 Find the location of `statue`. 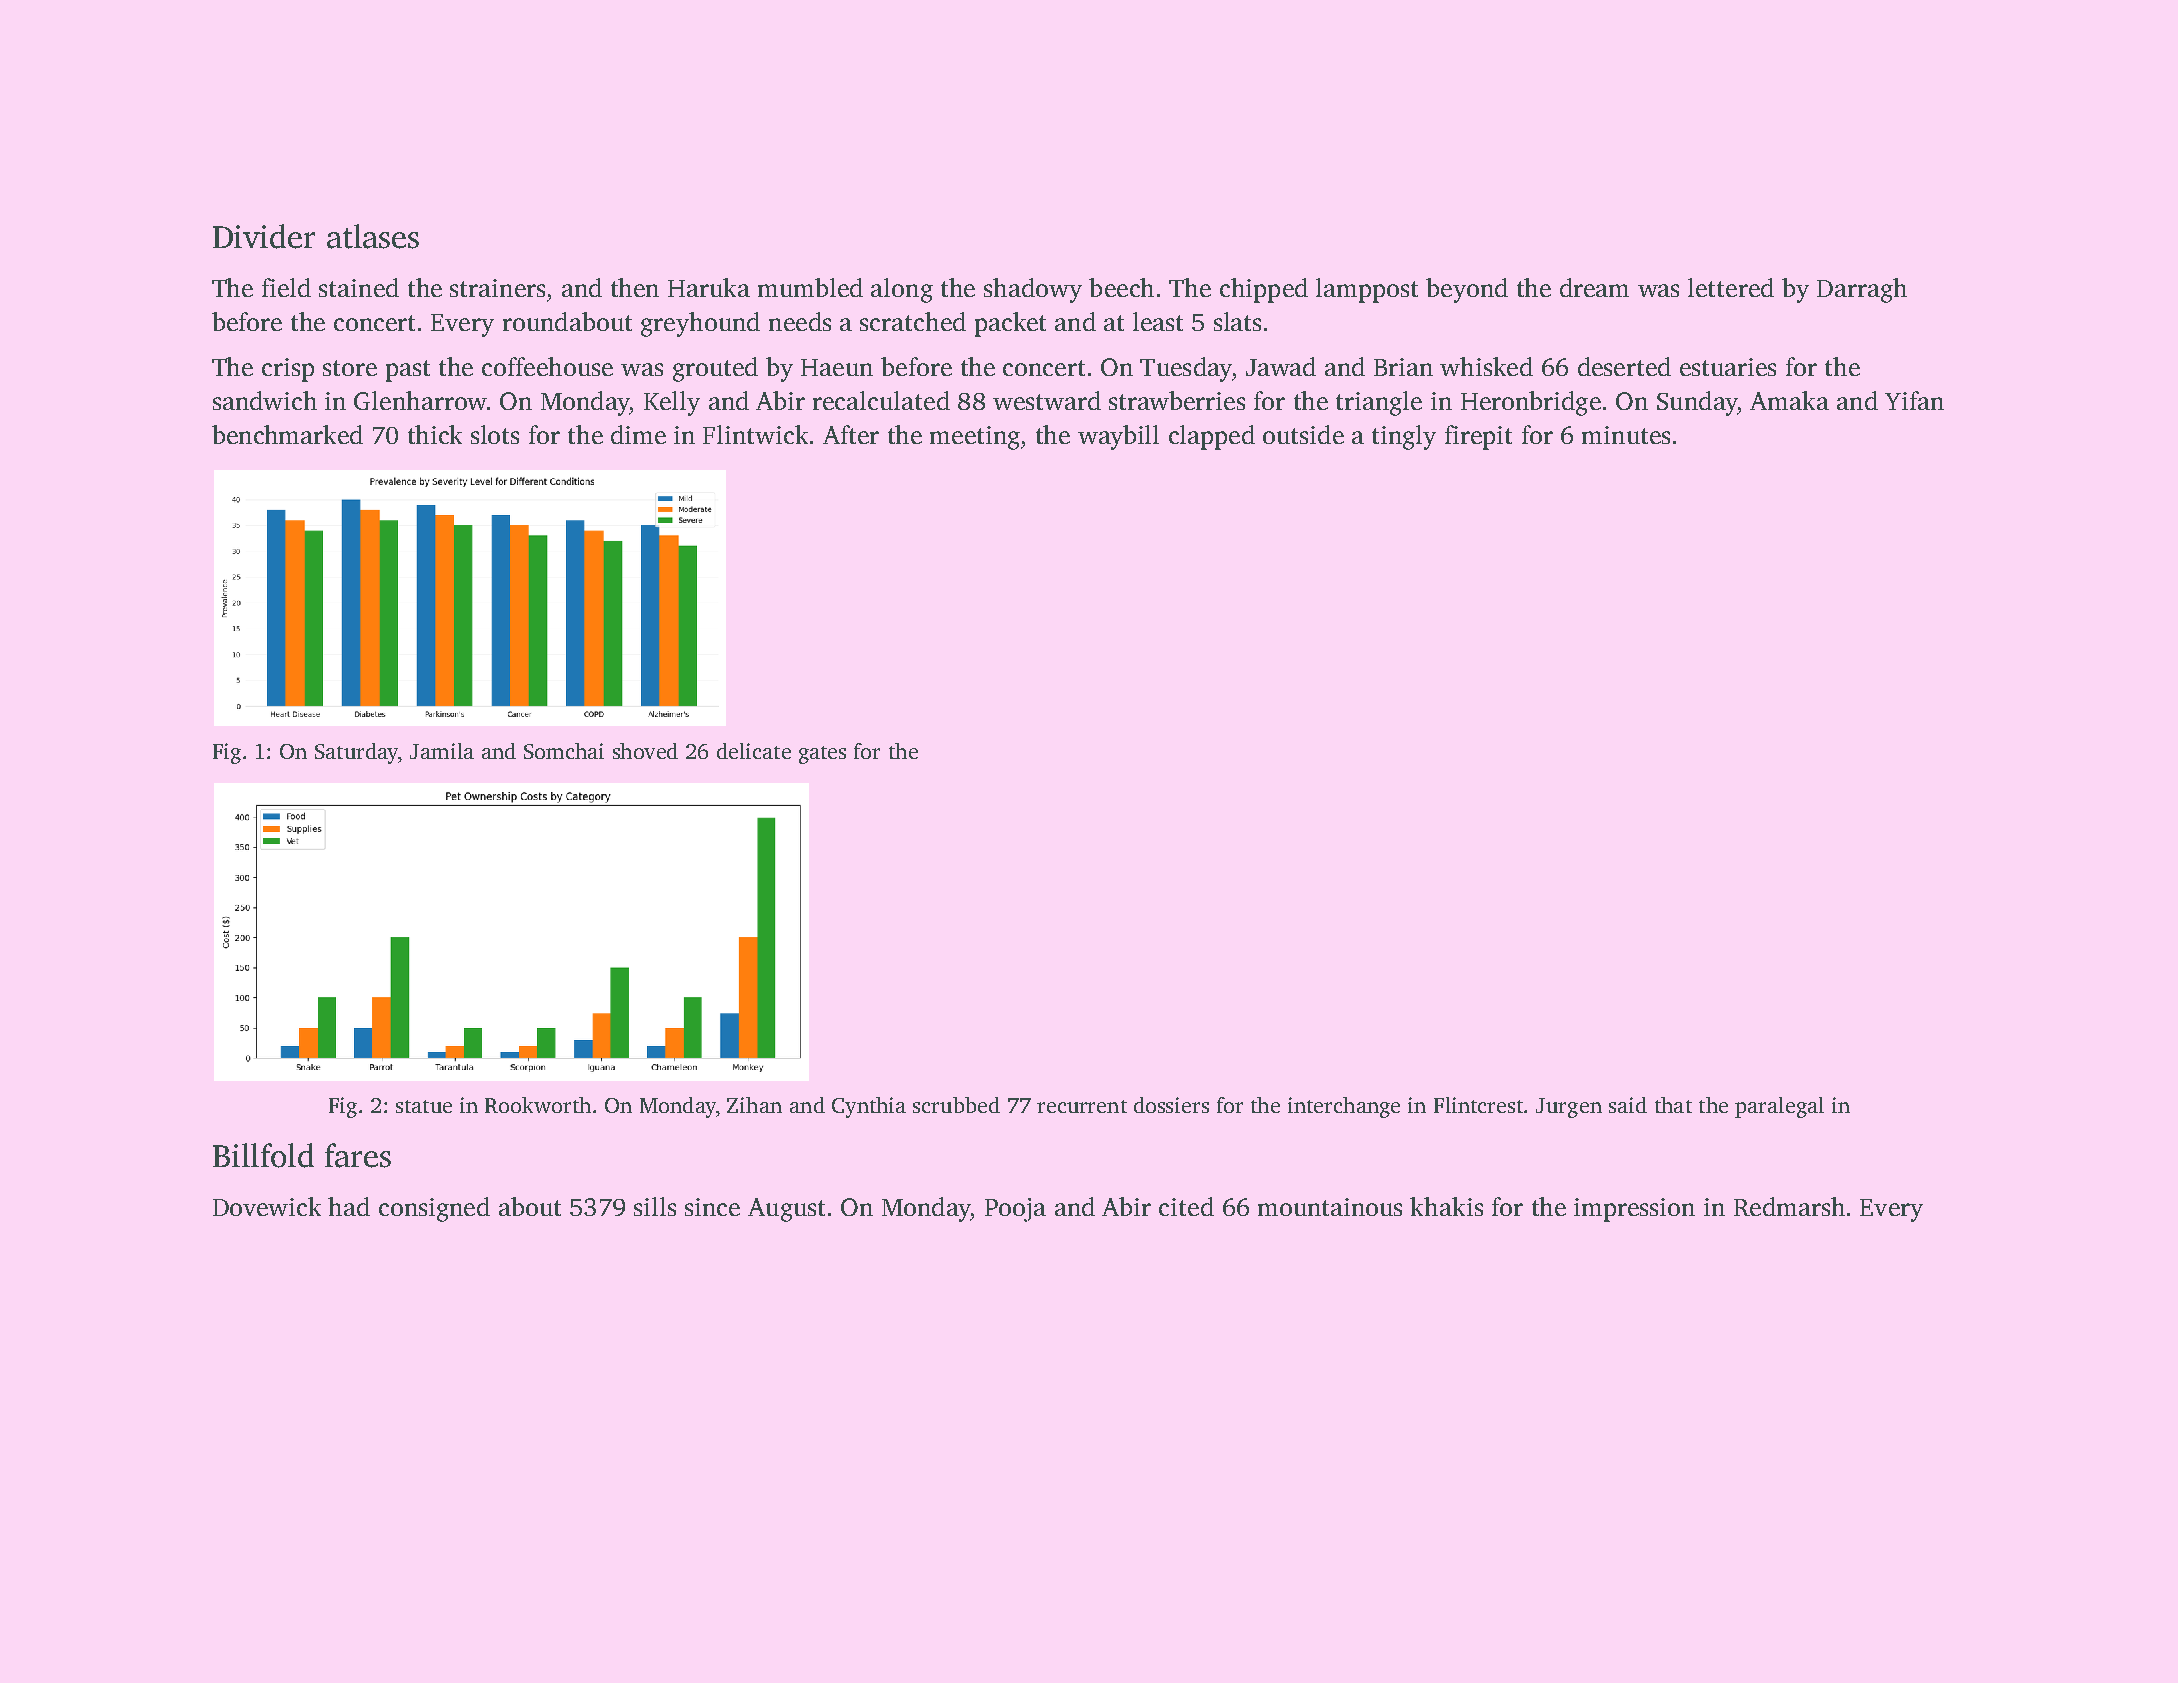

statue is located at coordinates (424, 1106).
